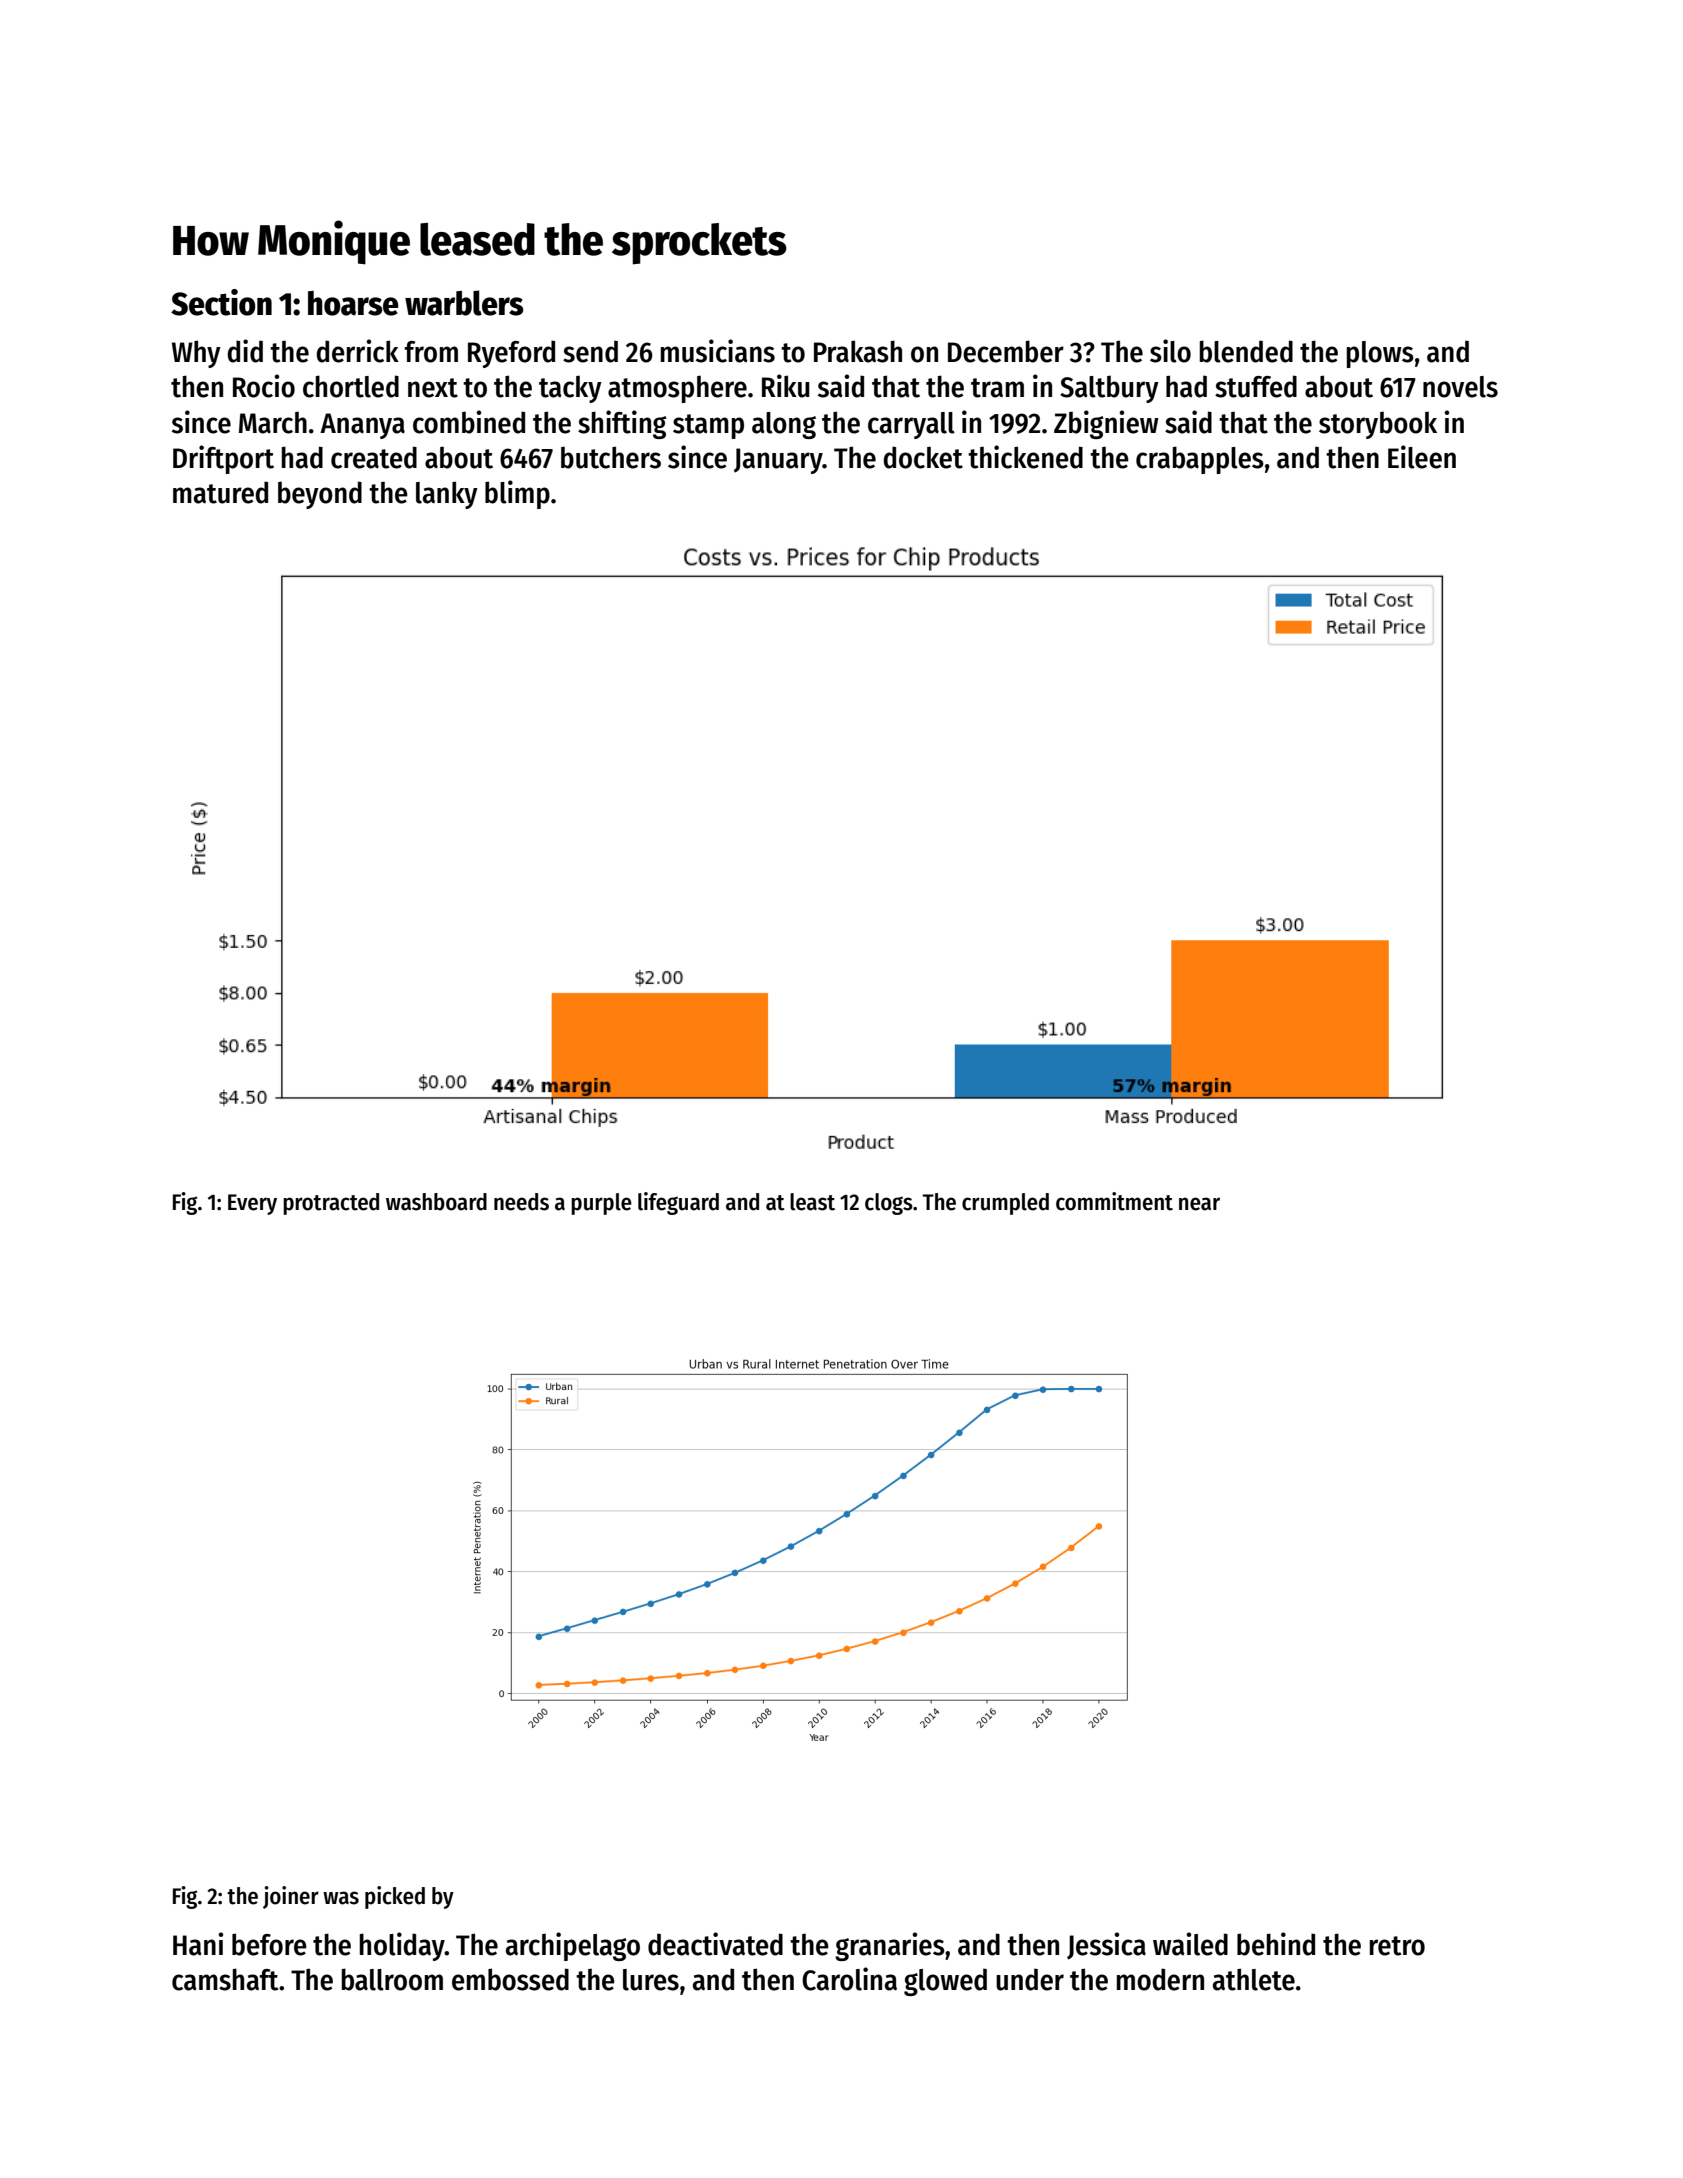 This image has width=1683, height=2178. Describe the element at coordinates (678, 1203) in the image. I see `lifeguard` at that location.
